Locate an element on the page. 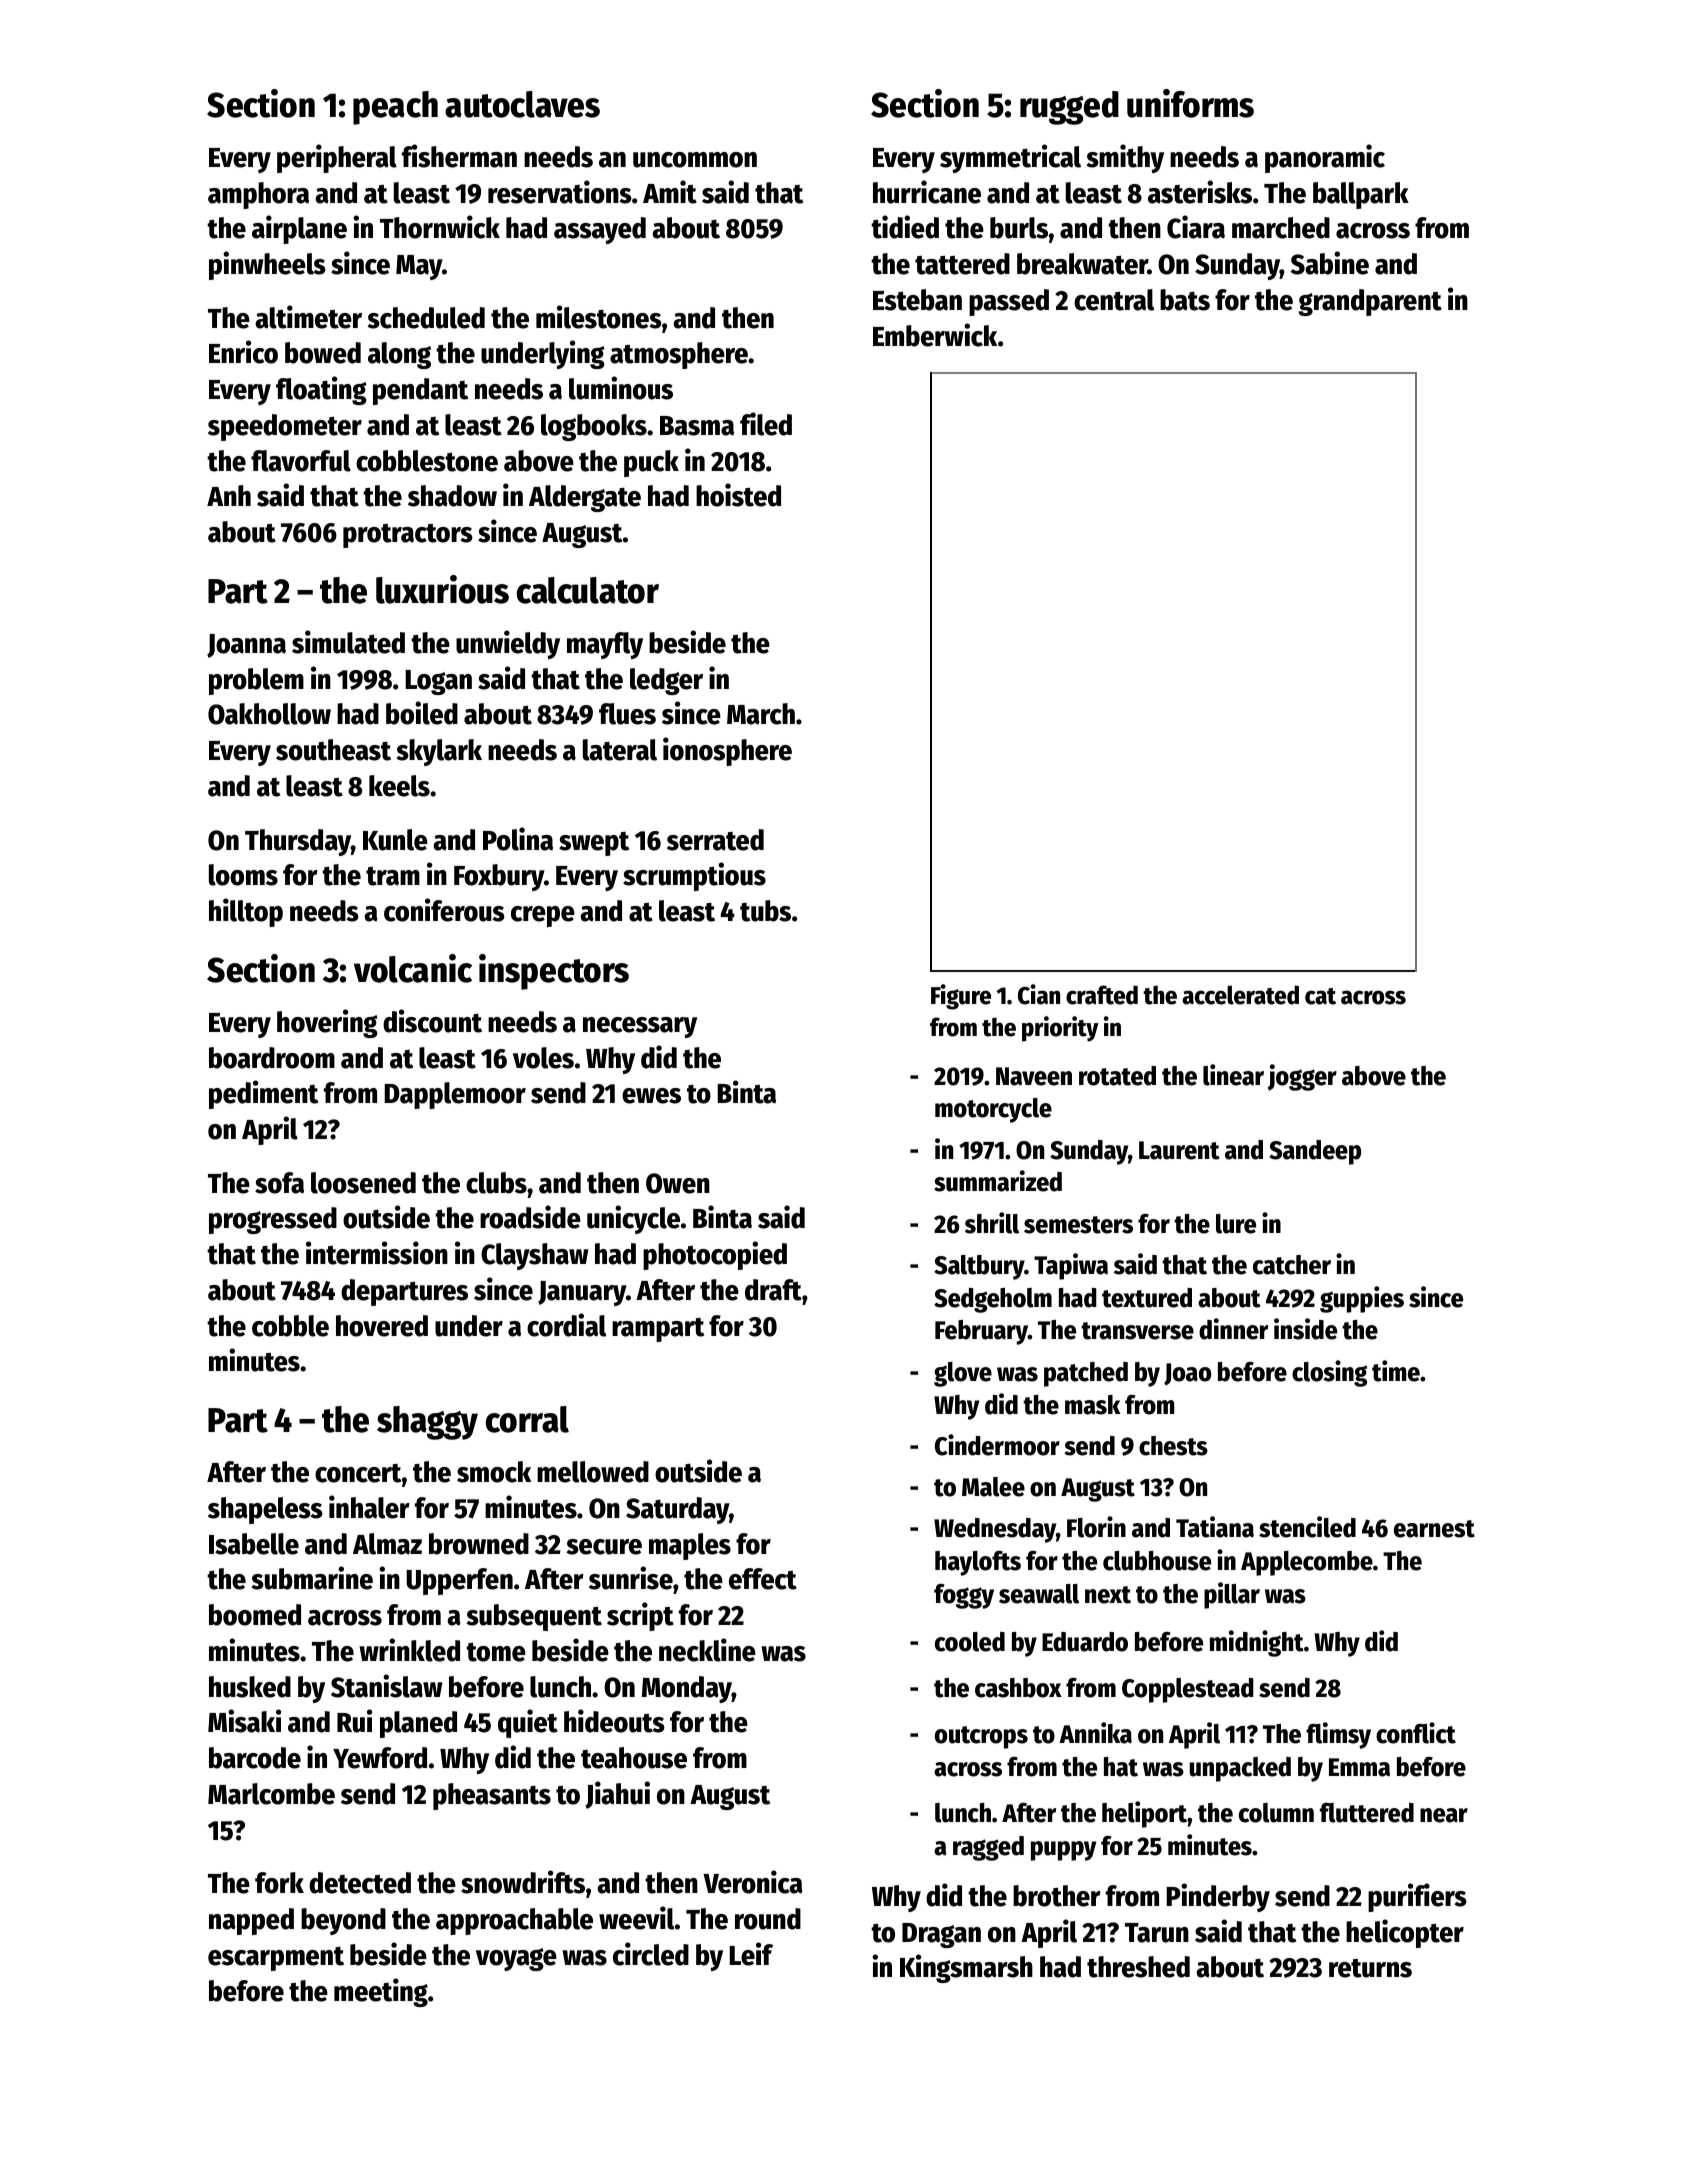 The width and height of the image is (1683, 2178). conflict is located at coordinates (1416, 1733).
